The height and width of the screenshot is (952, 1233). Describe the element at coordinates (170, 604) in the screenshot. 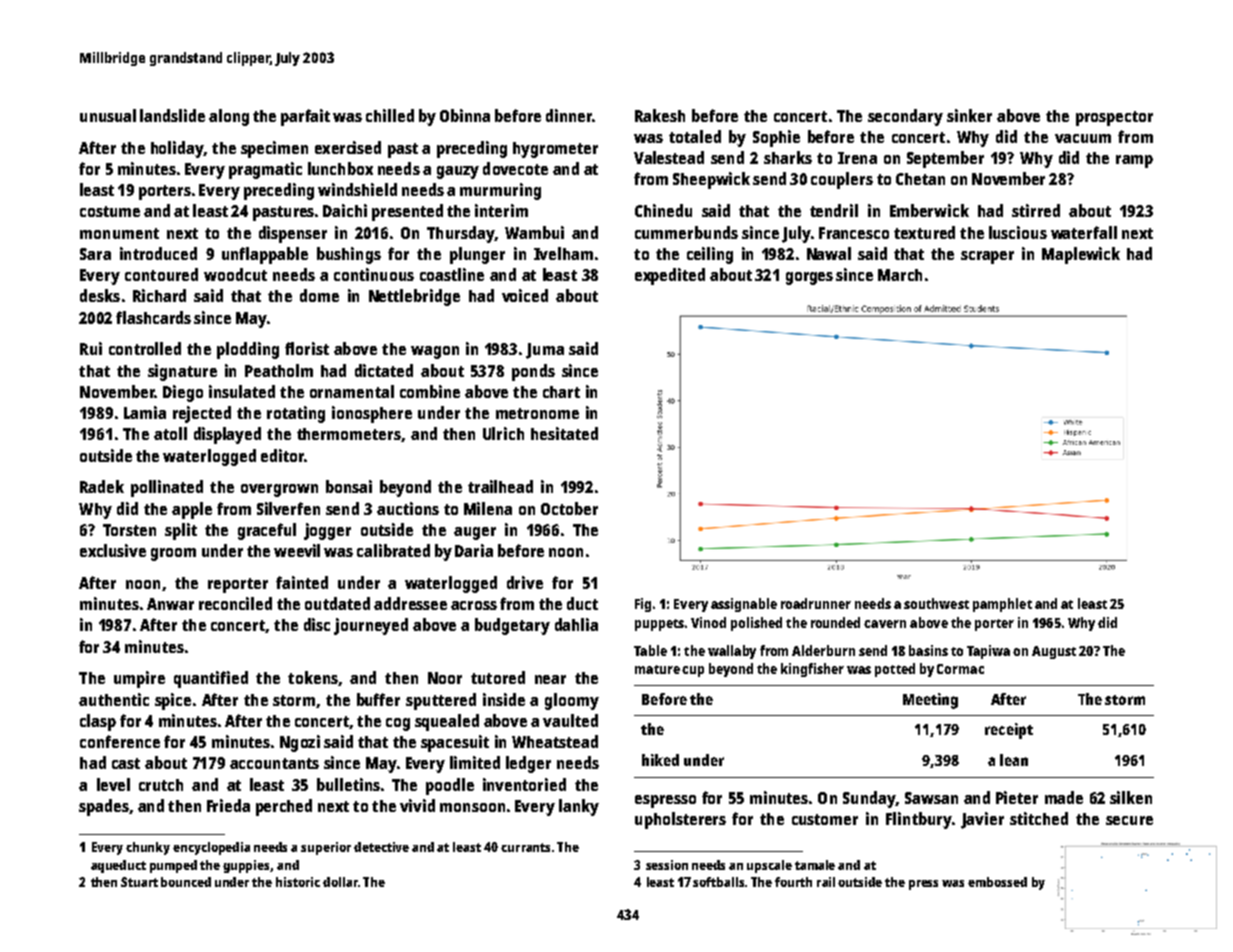

I see `Anwar` at that location.
